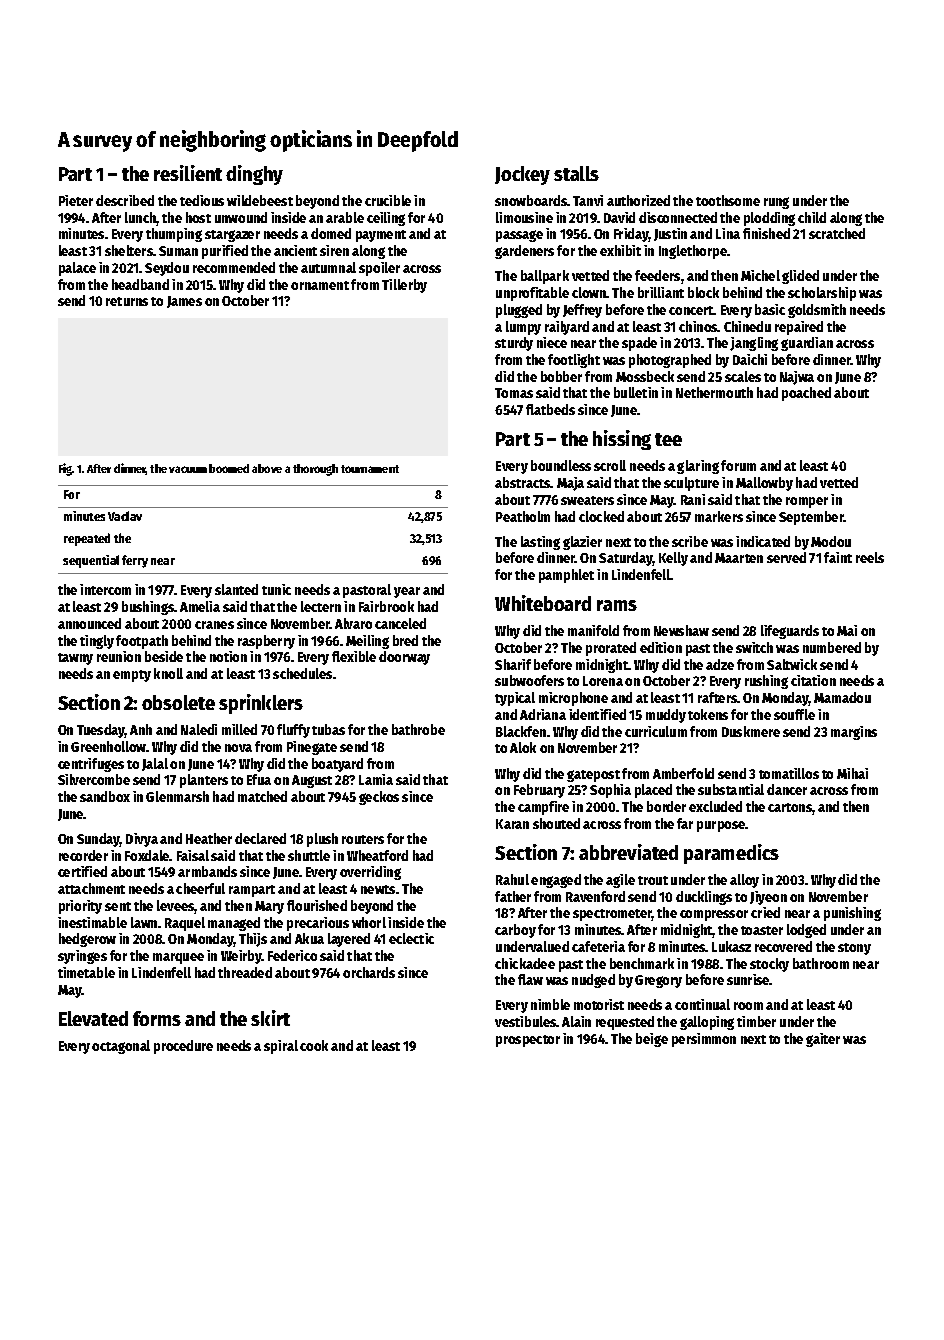  Describe the element at coordinates (528, 1041) in the document. I see `prospector` at that location.
